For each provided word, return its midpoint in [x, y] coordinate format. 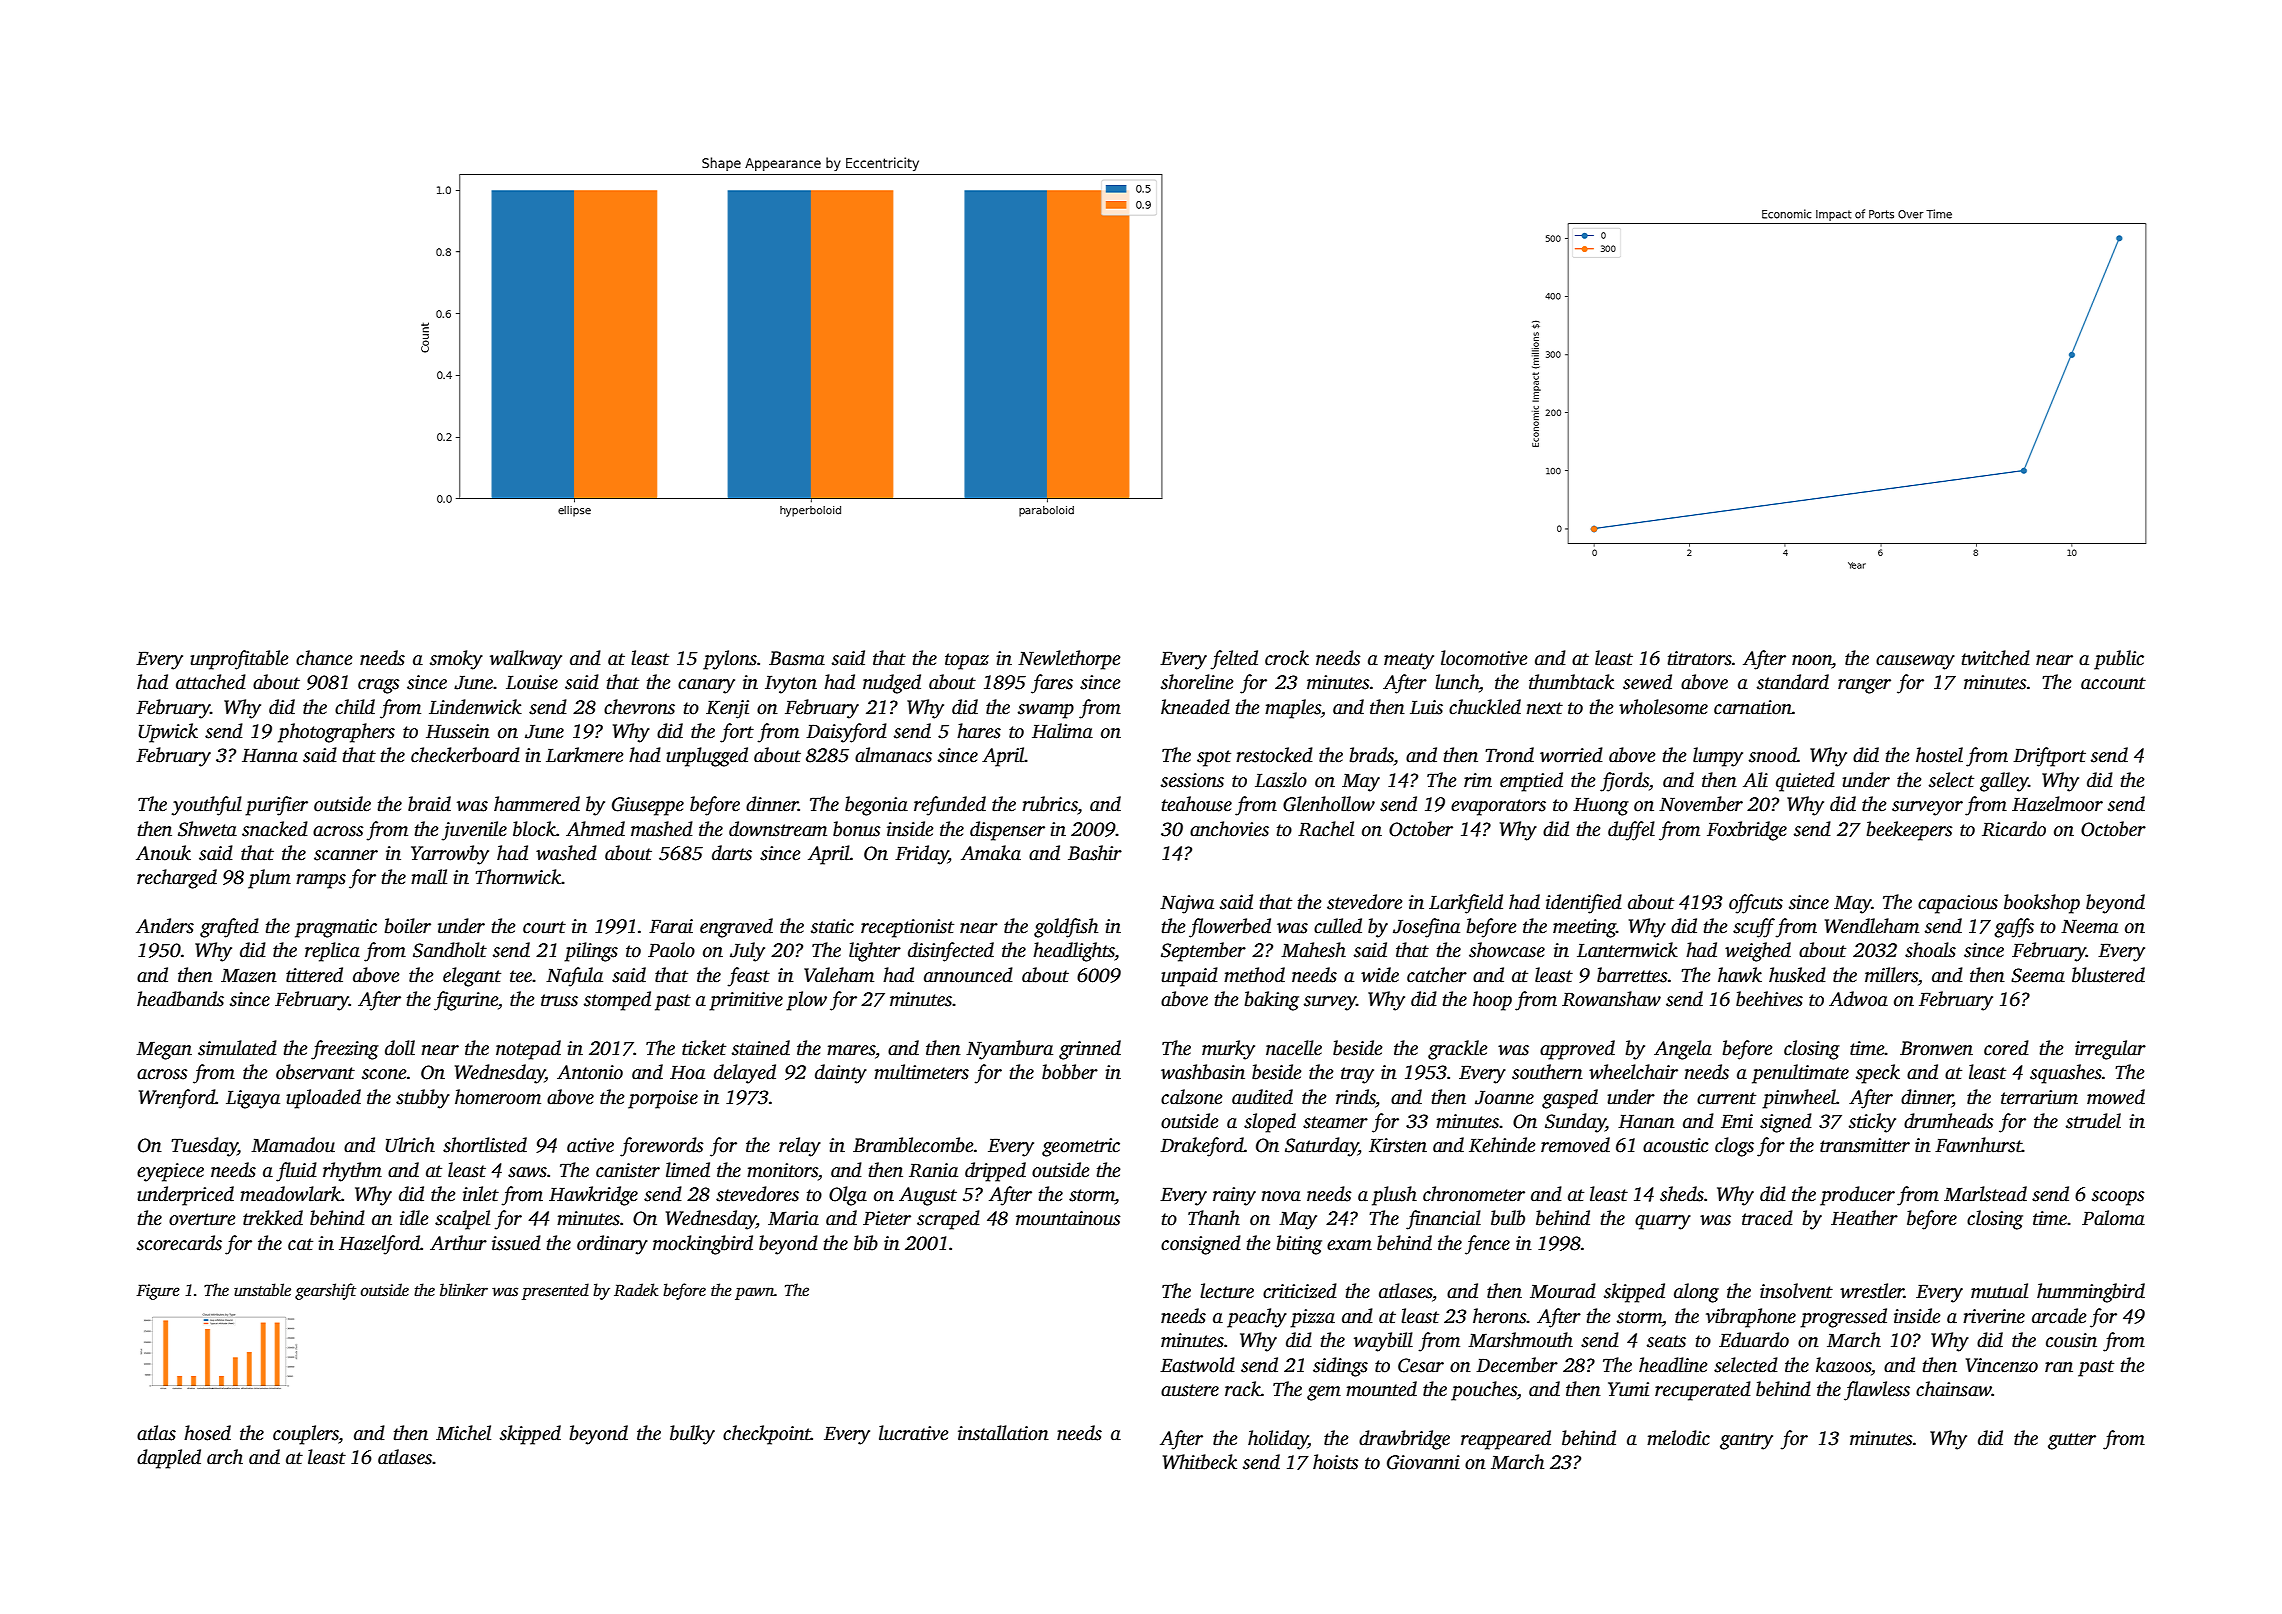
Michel [463, 1433]
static [832, 926]
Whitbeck [1200, 1462]
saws [527, 1172]
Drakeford [1202, 1147]
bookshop [2042, 904]
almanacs [893, 755]
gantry [1746, 1441]
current [1726, 1098]
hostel [1939, 755]
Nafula [574, 977]
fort [737, 733]
